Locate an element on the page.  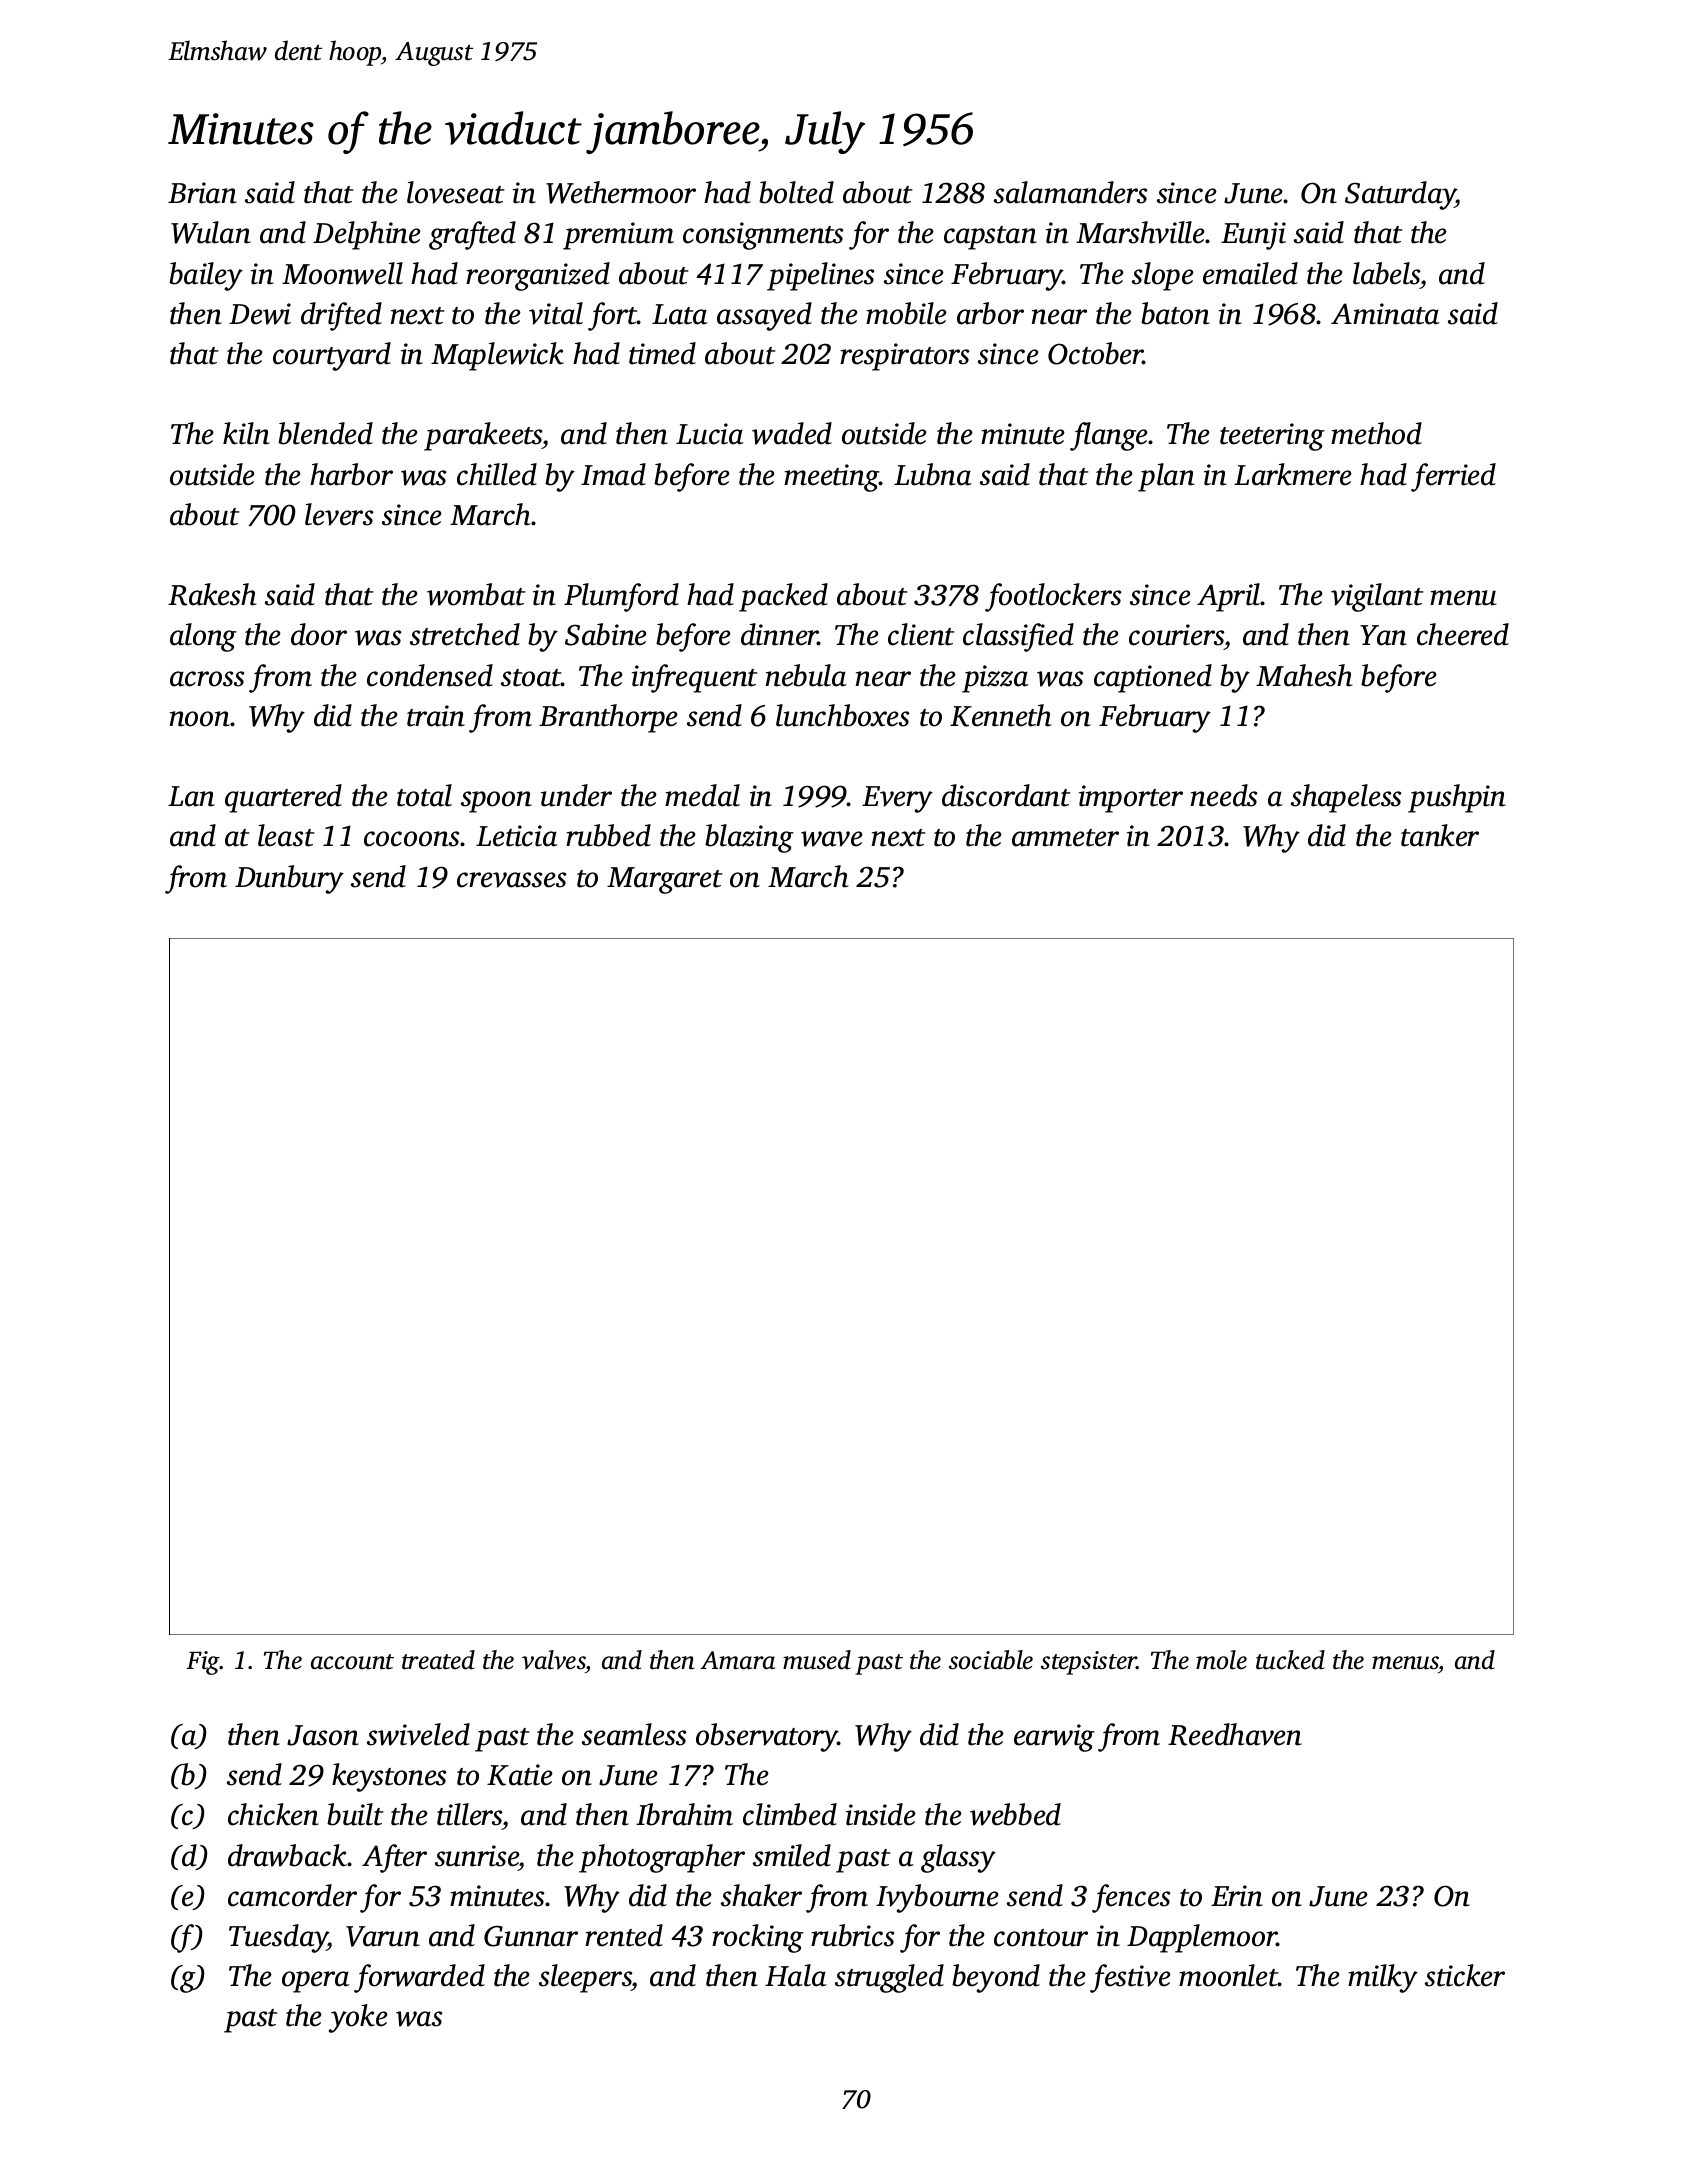
rubbed is located at coordinates (608, 835).
